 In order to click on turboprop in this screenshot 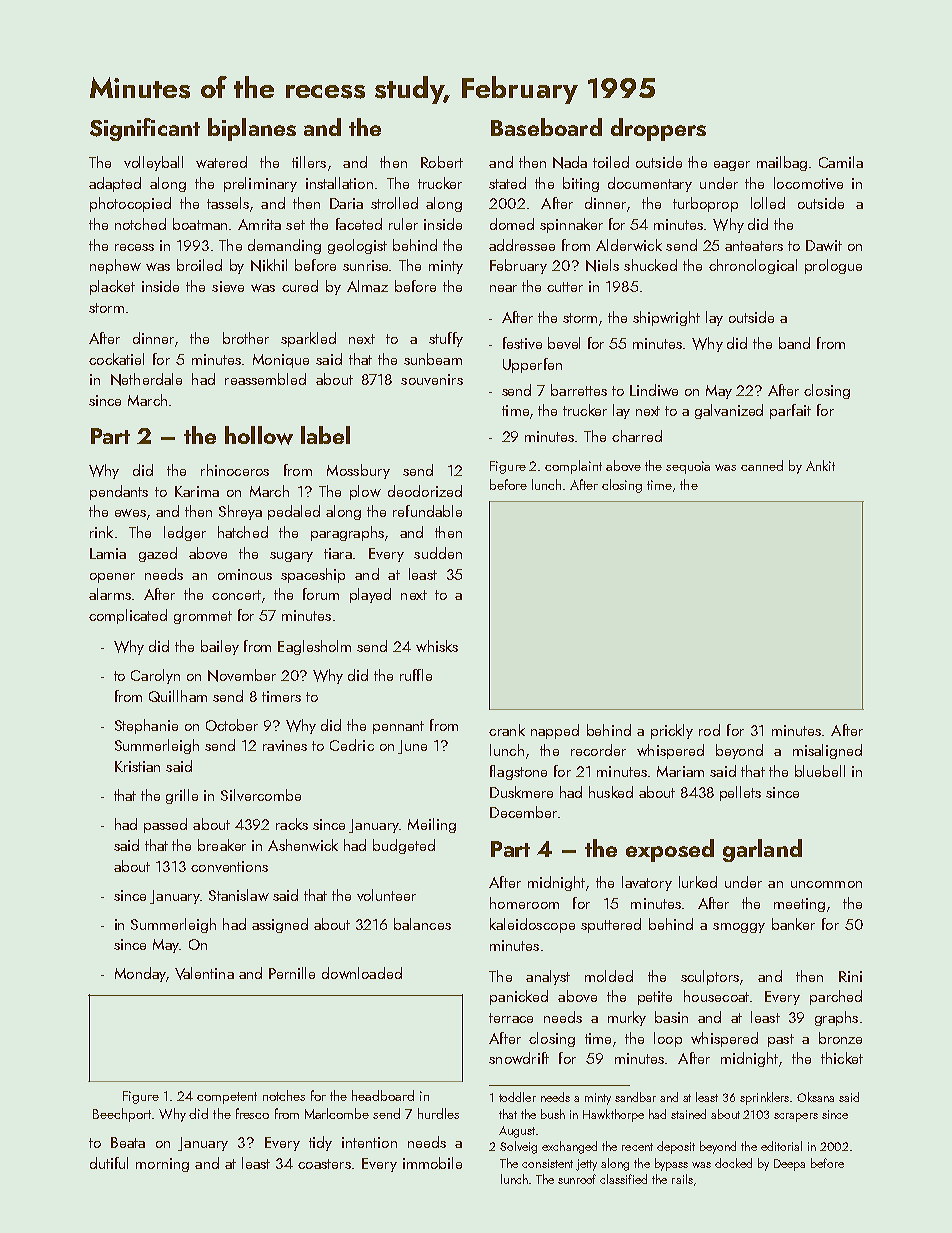, I will do `click(705, 204)`.
